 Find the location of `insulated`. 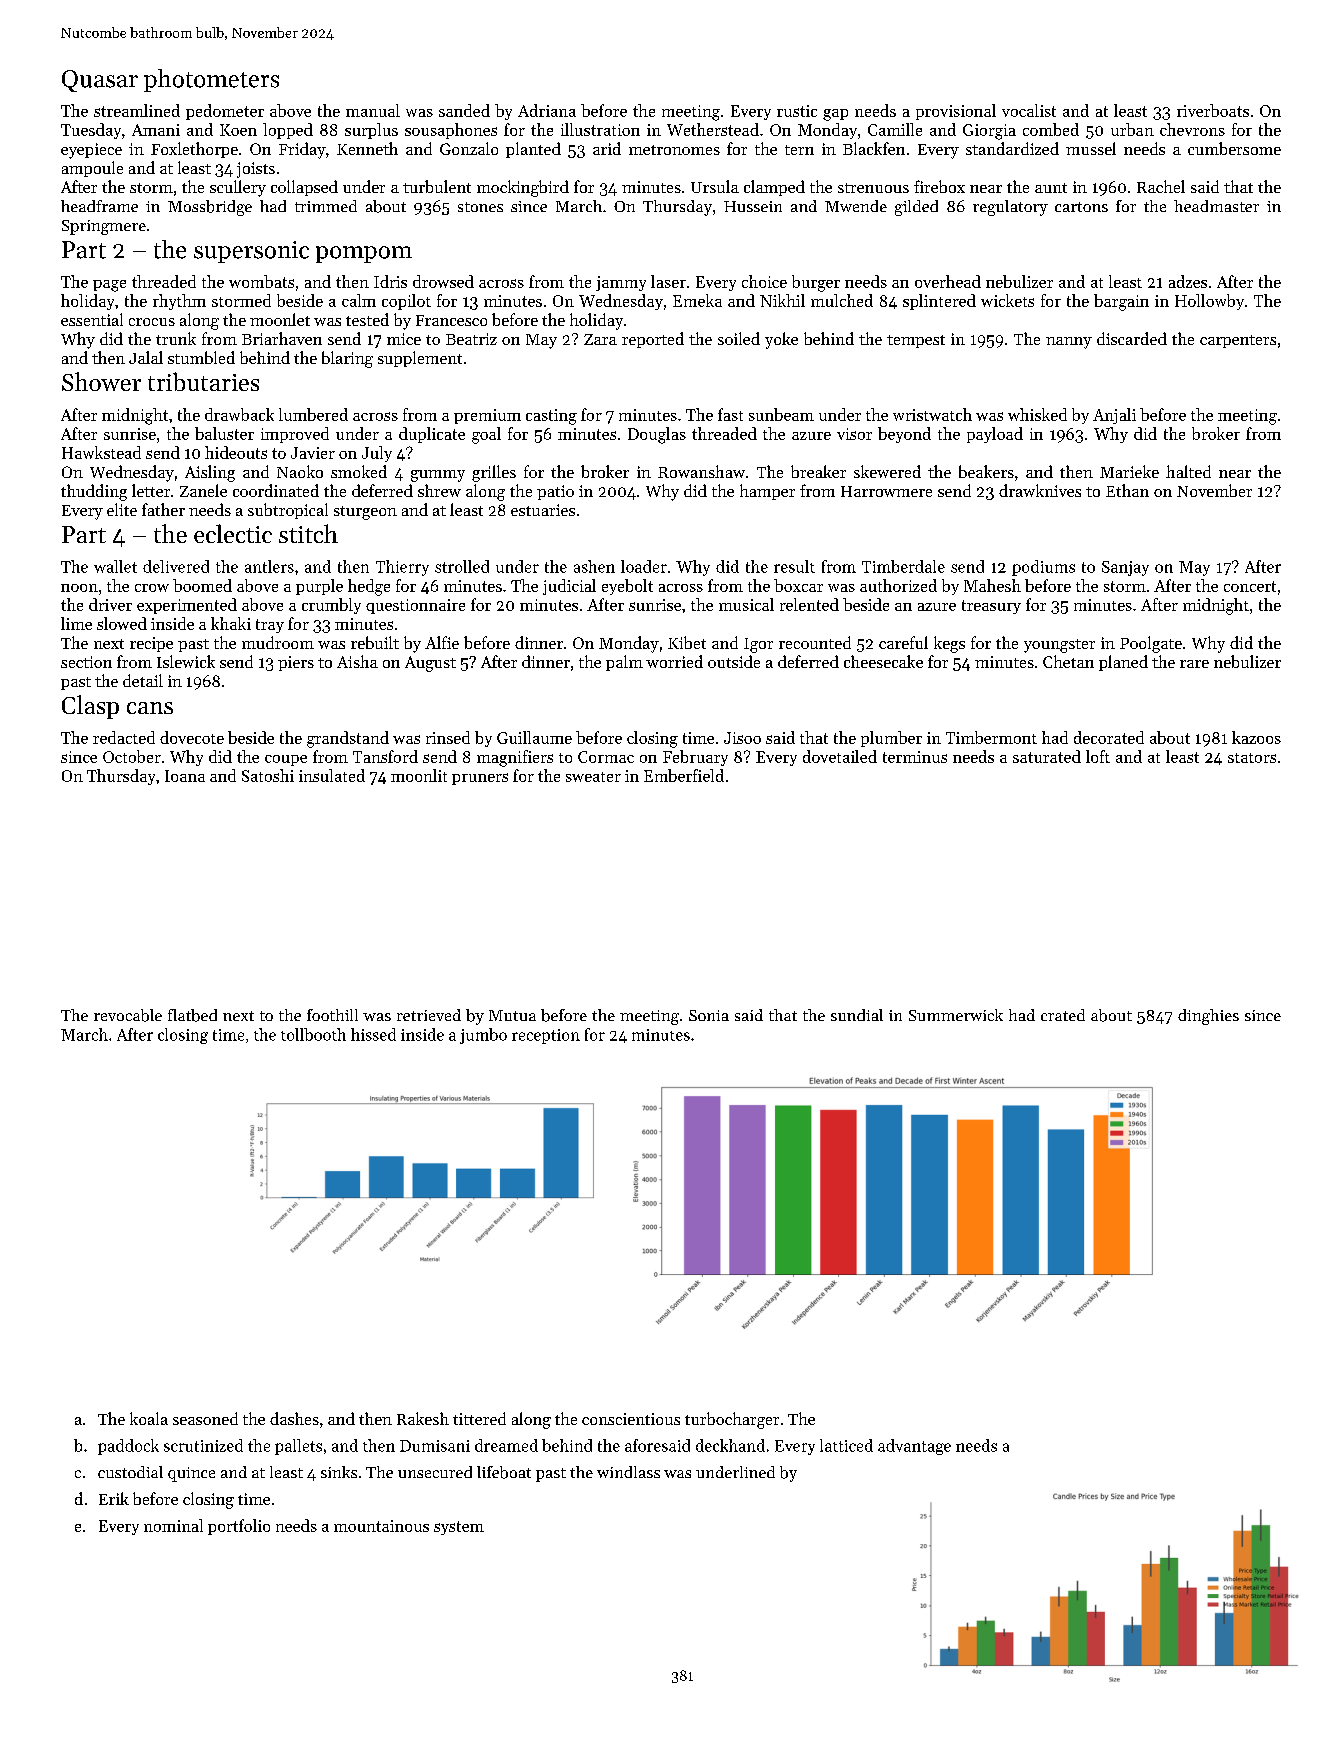

insulated is located at coordinates (332, 775).
